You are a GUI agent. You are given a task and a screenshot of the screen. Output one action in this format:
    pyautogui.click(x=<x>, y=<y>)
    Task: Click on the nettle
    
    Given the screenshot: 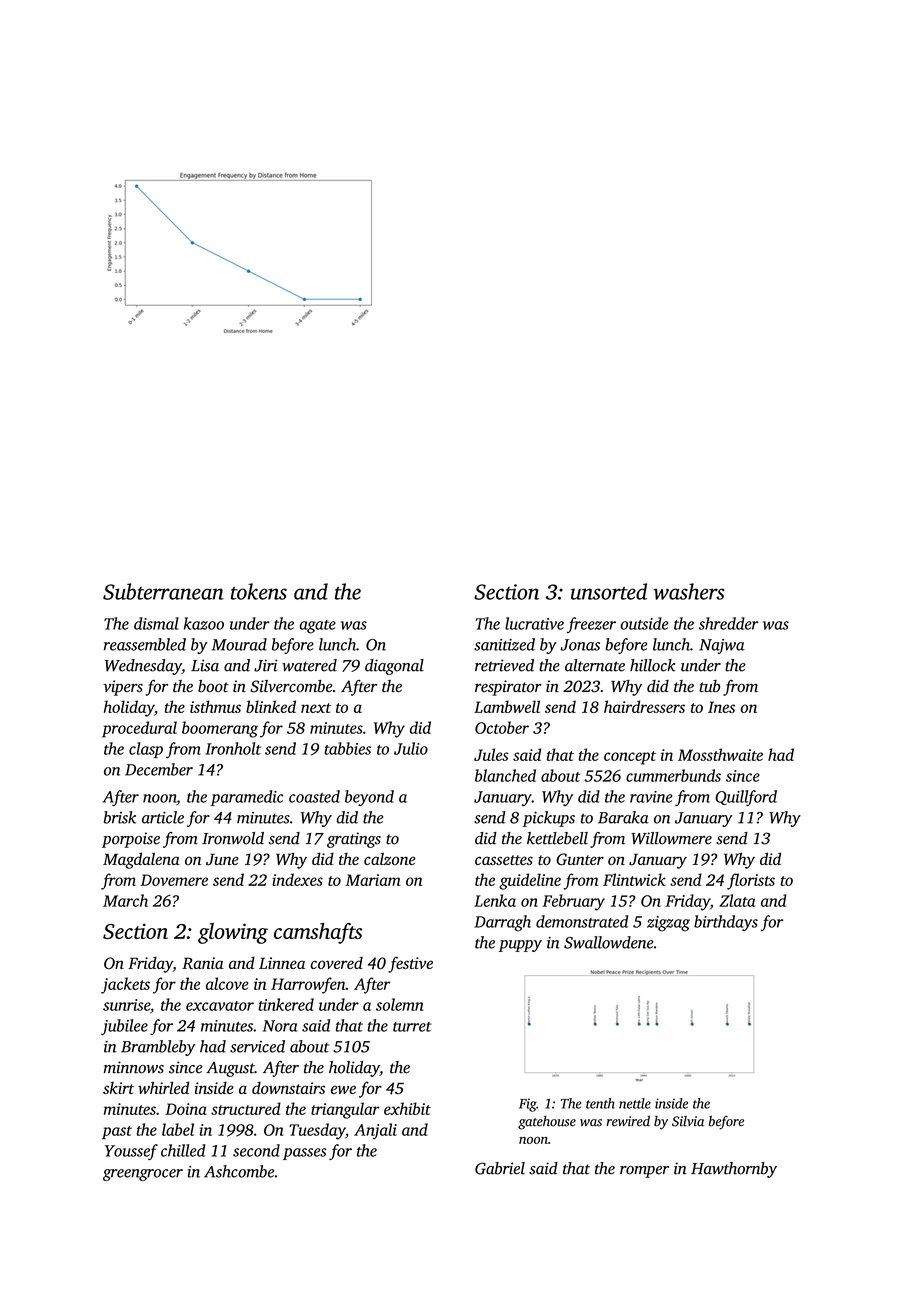 What is the action you would take?
    pyautogui.click(x=635, y=1103)
